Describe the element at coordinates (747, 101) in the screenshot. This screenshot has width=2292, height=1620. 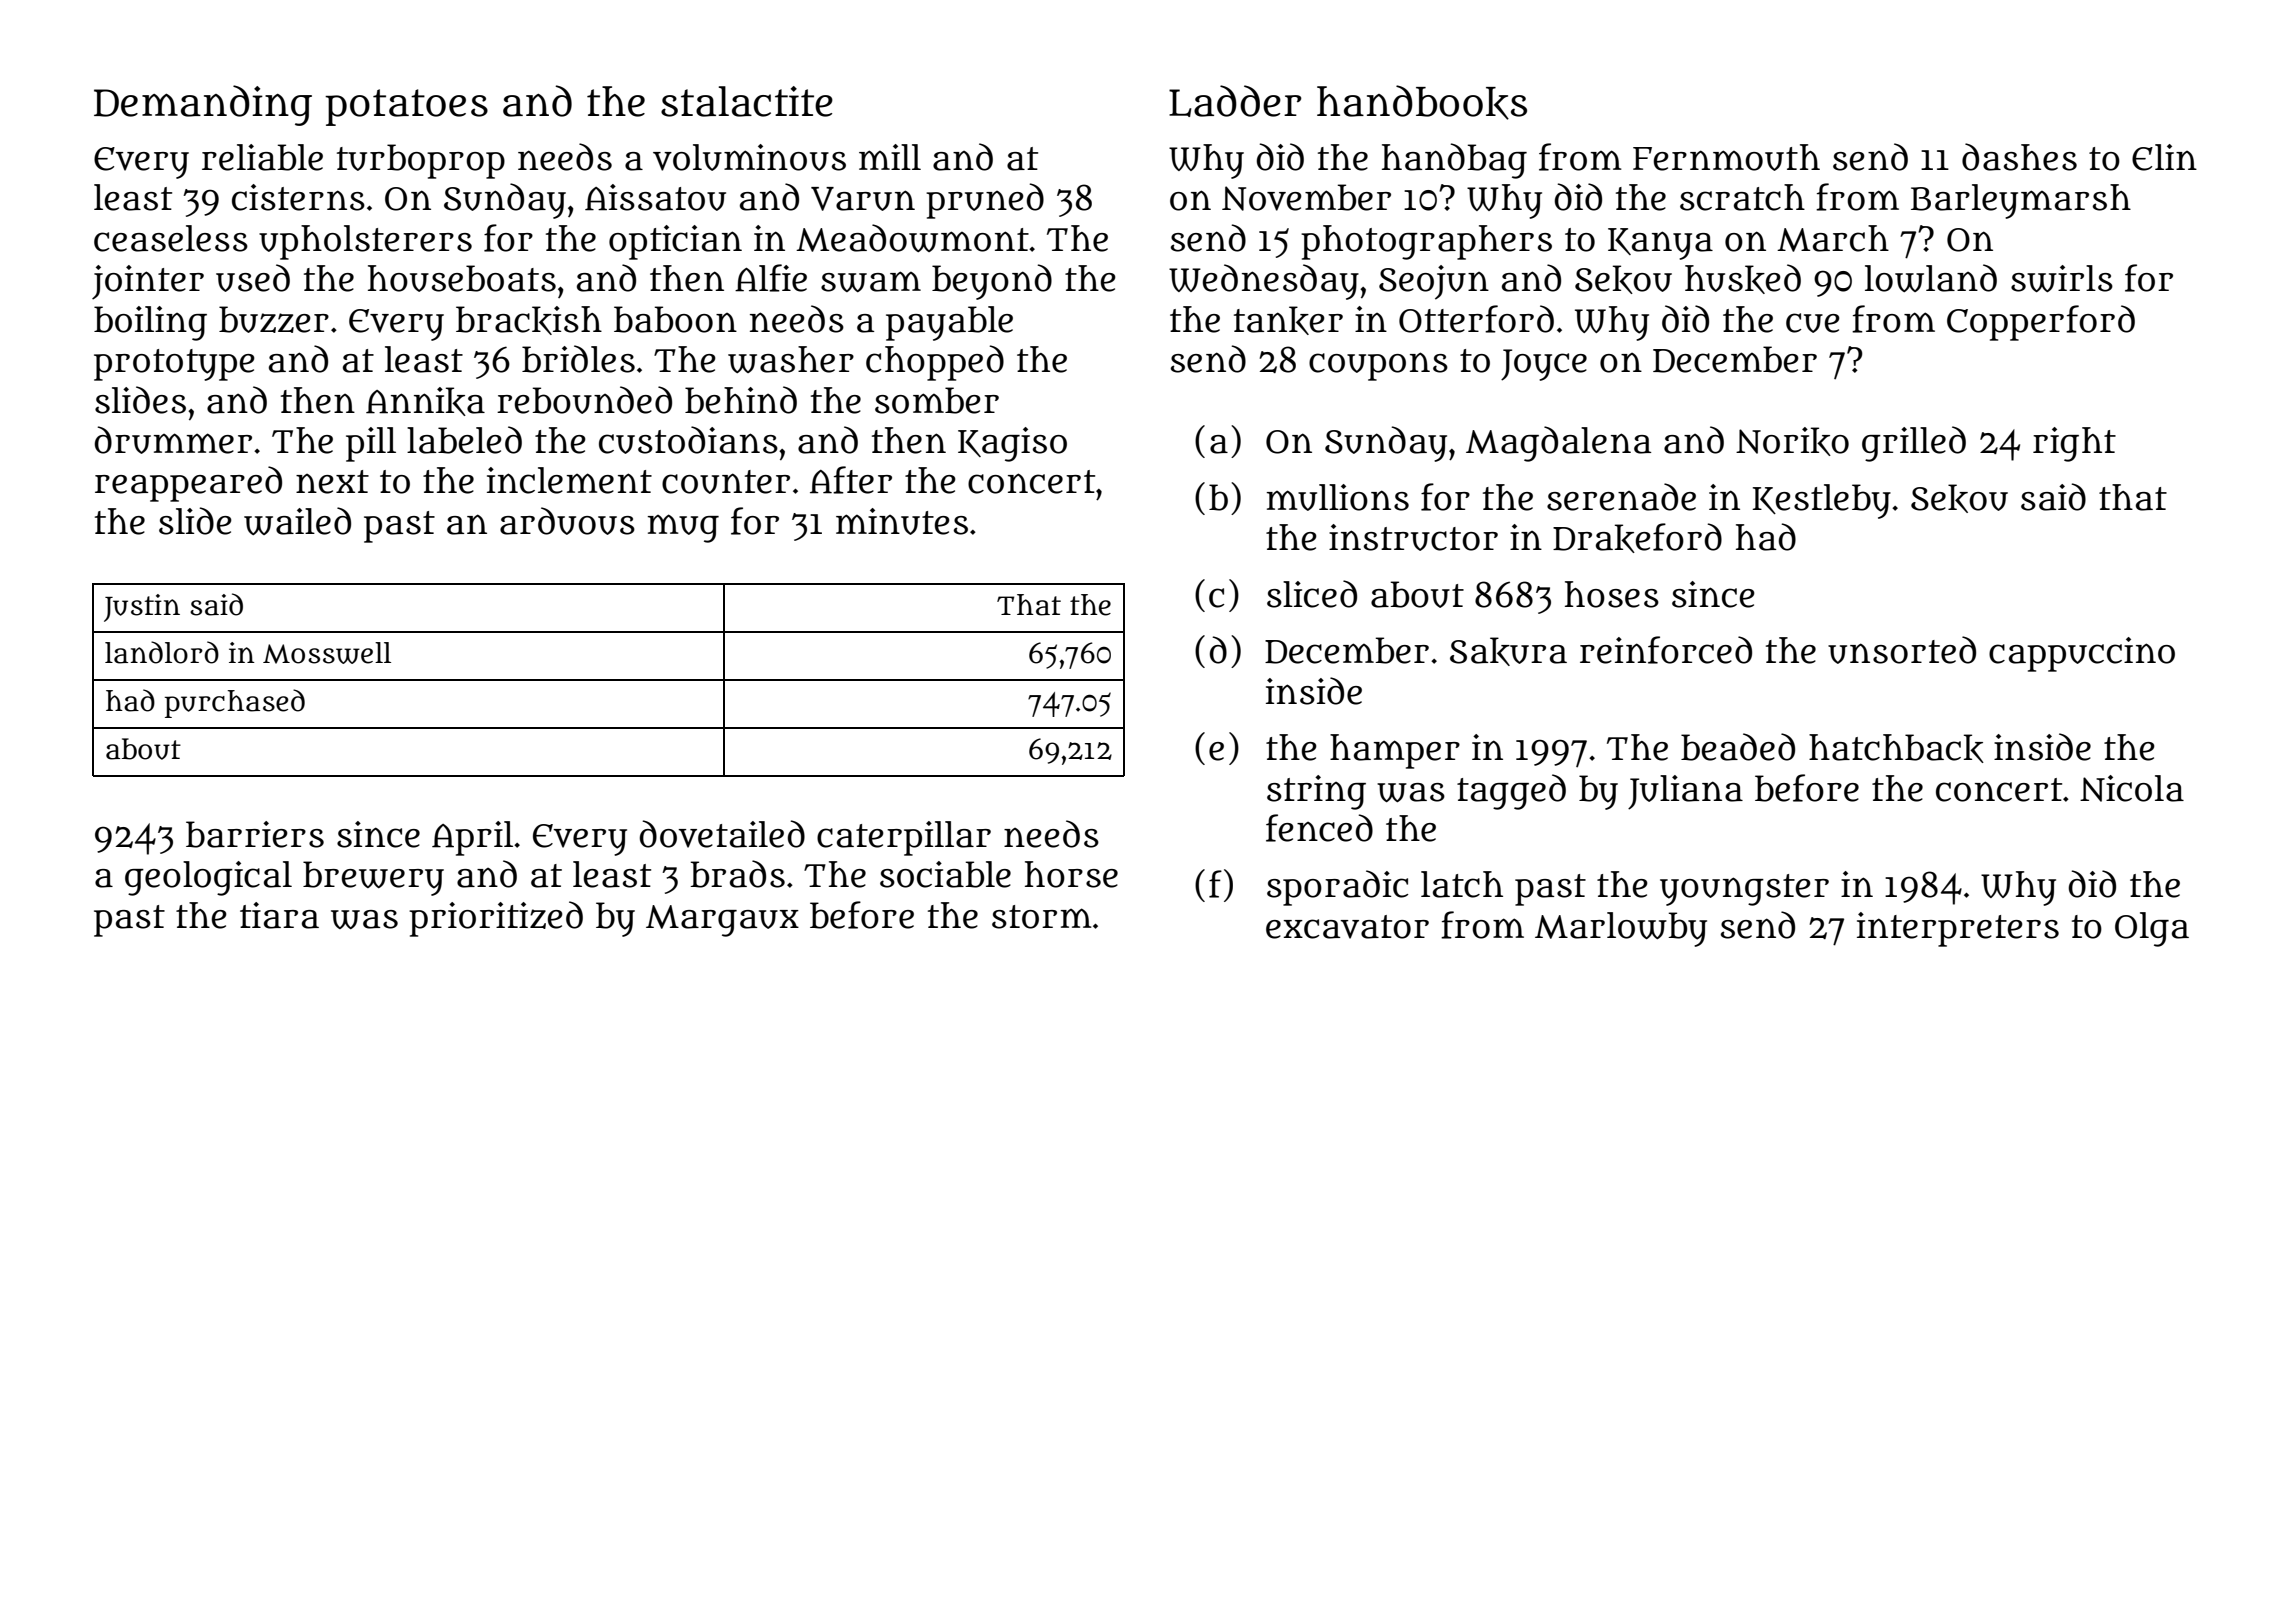
I see `stalactite` at that location.
